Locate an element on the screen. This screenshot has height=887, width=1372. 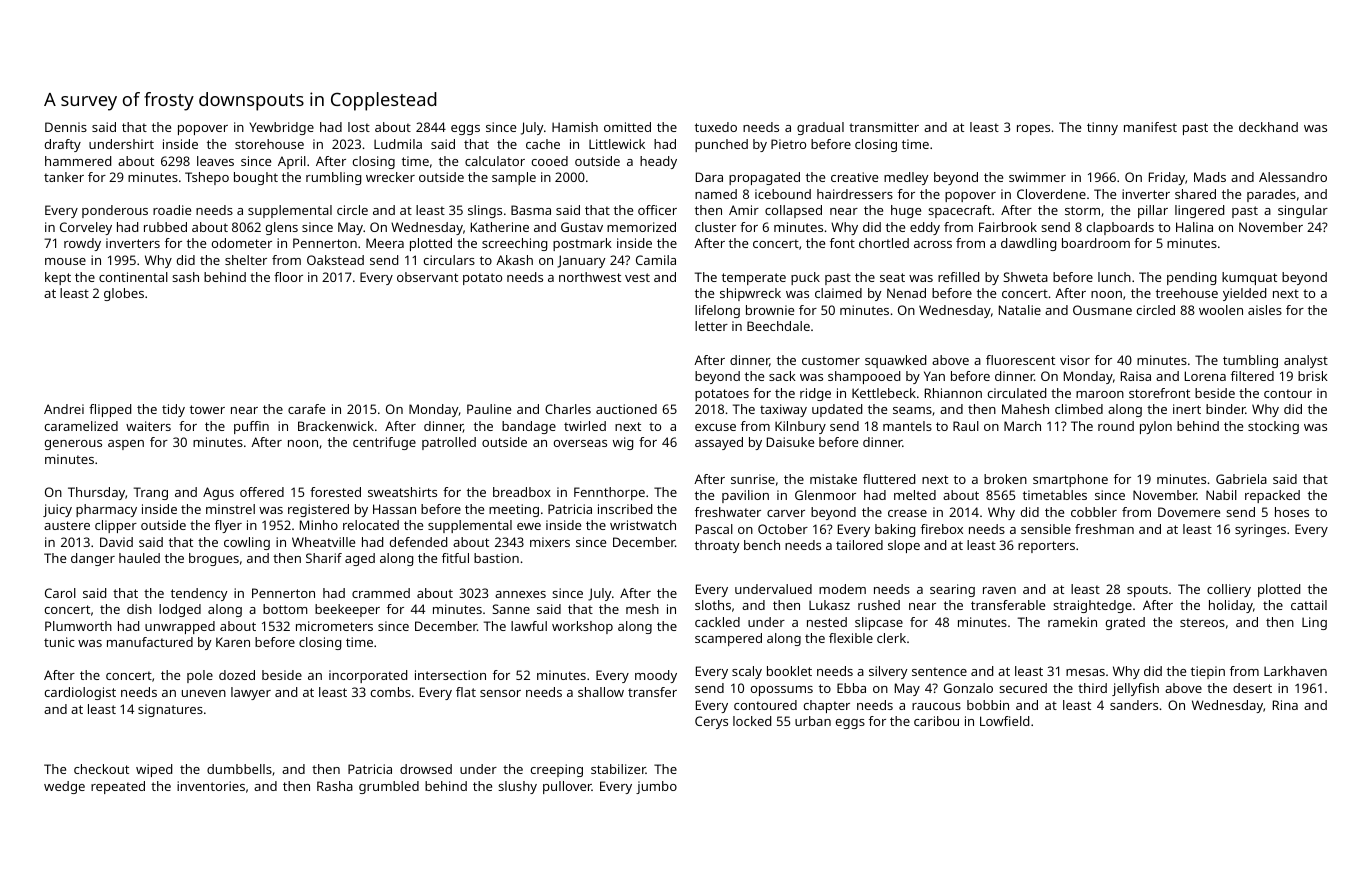
manifest is located at coordinates (1150, 127).
